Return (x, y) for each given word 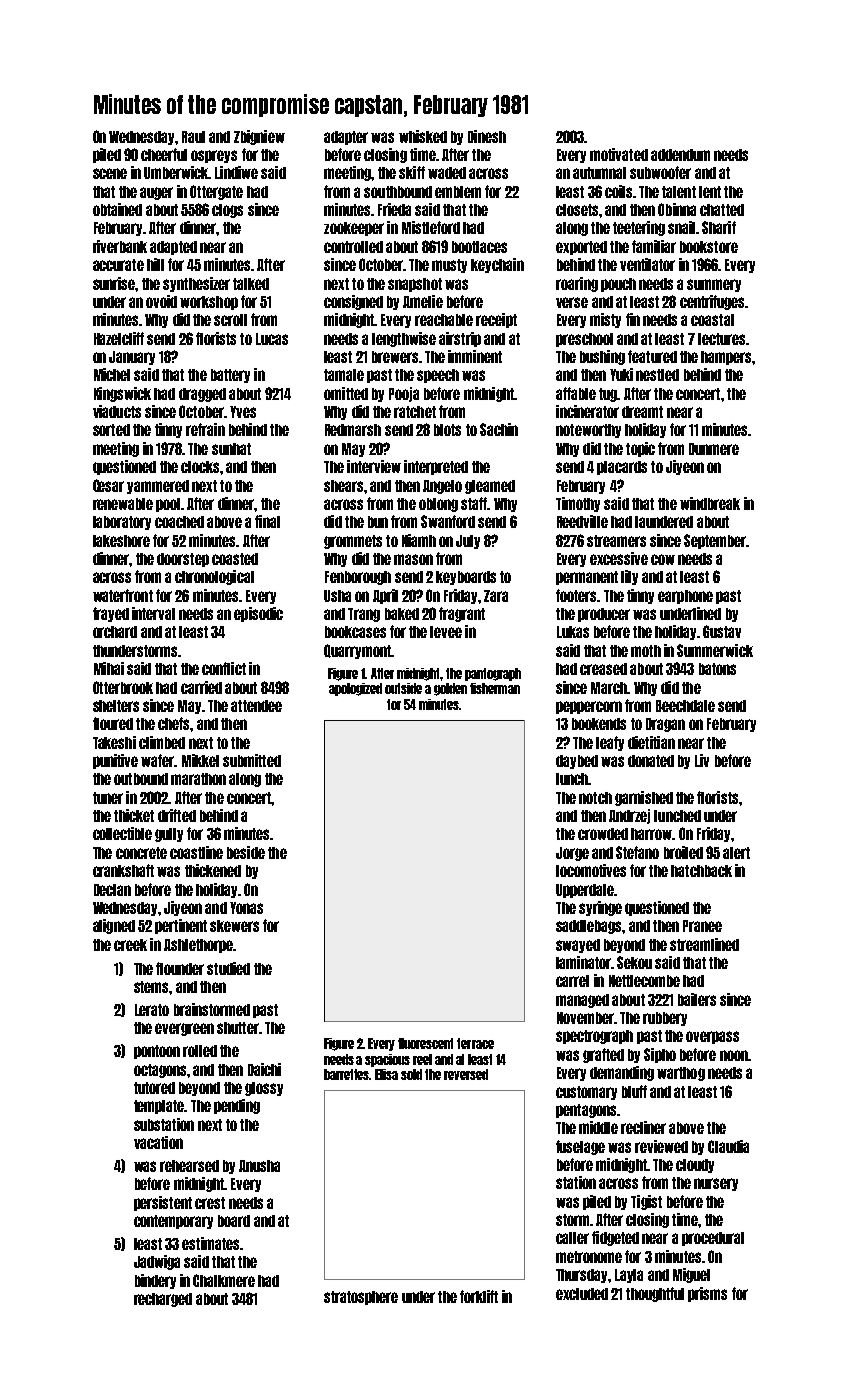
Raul (193, 137)
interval (153, 613)
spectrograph (594, 1037)
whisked (423, 136)
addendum (680, 155)
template (159, 1107)
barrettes (347, 1074)
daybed (577, 762)
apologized (355, 689)
